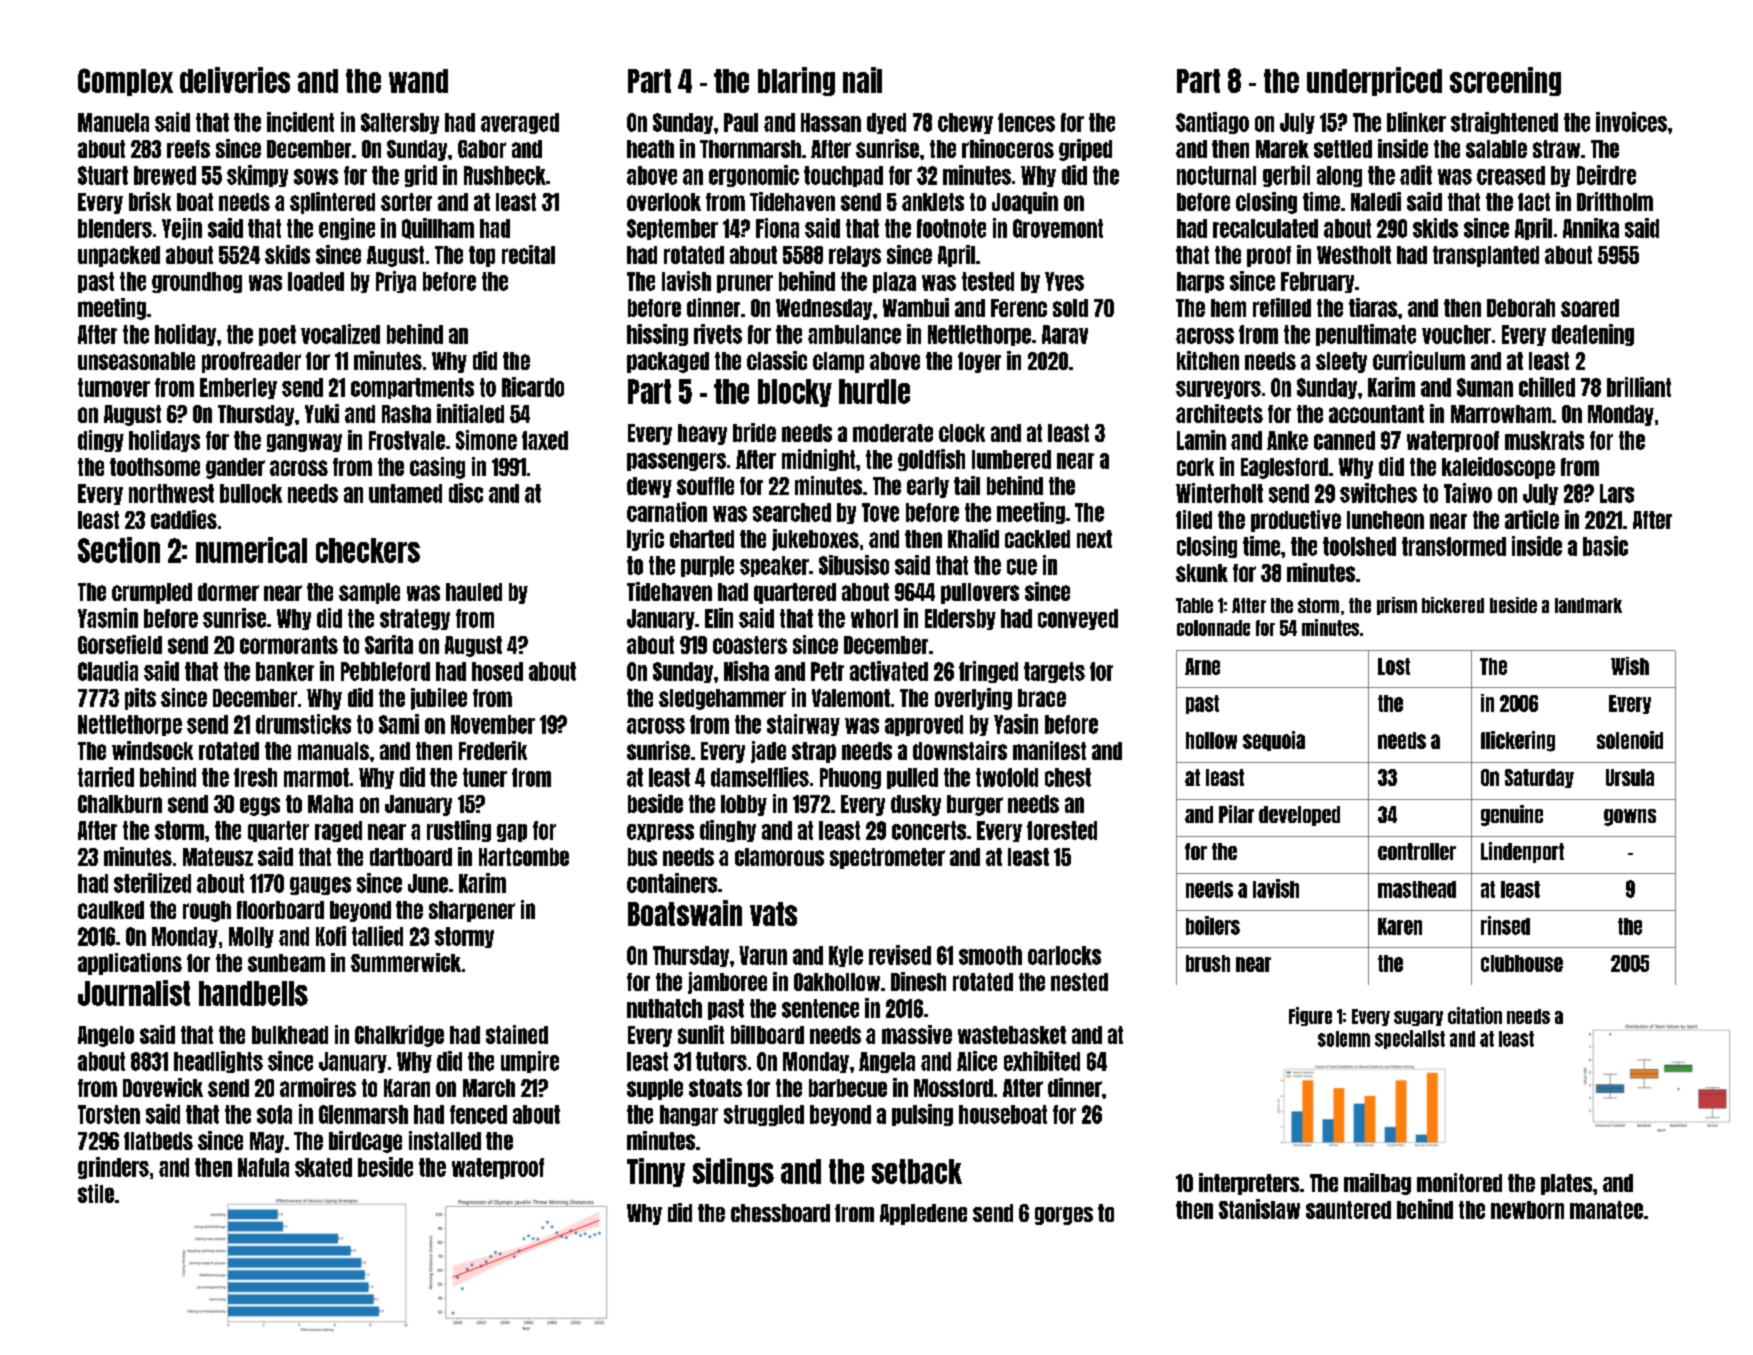 The height and width of the page is (1355, 1753). Describe the element at coordinates (1213, 925) in the page. I see `boilers` at that location.
